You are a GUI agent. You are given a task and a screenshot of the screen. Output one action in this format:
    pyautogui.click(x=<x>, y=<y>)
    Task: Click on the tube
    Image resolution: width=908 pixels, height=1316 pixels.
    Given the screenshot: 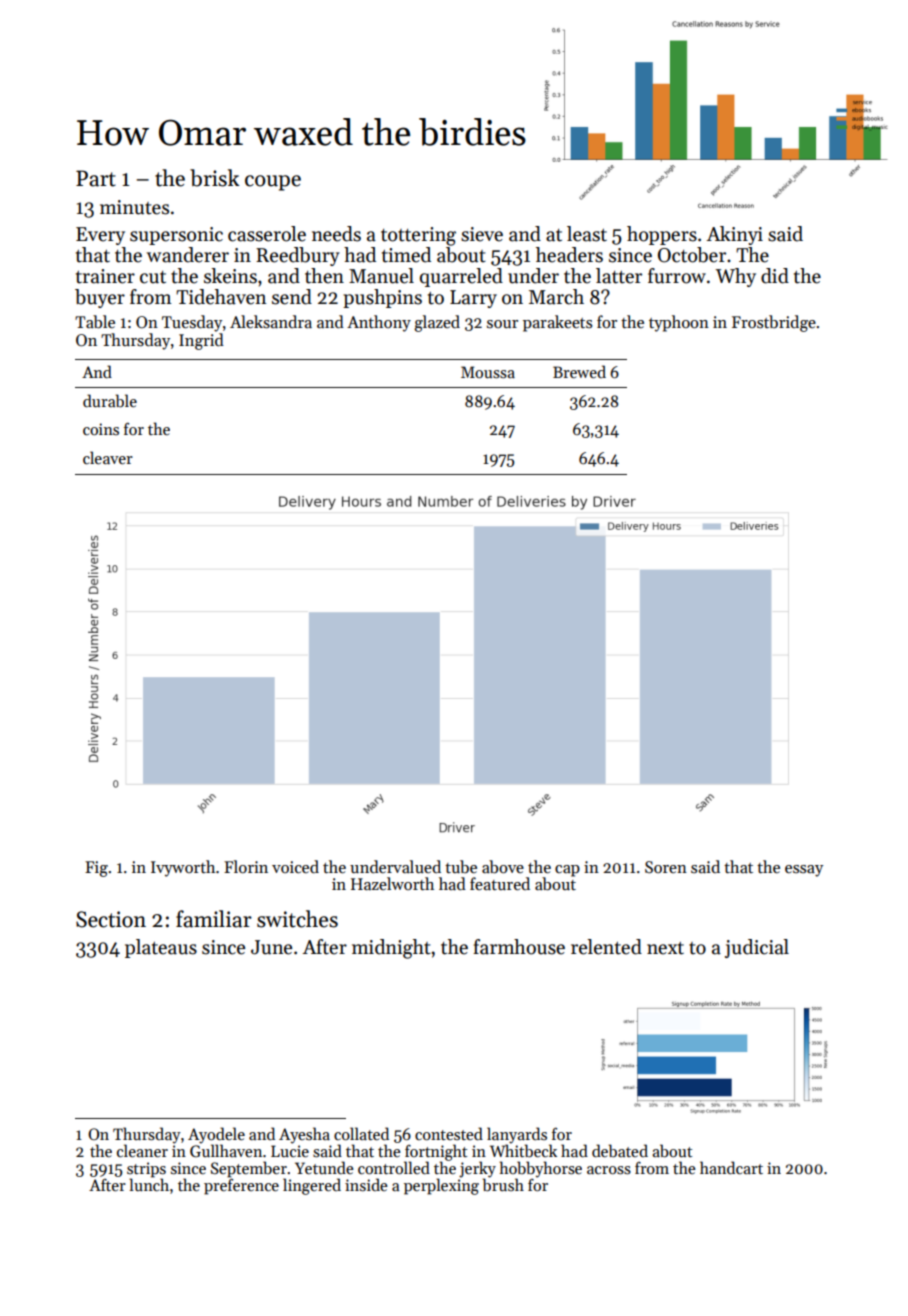 What is the action you would take?
    pyautogui.click(x=461, y=866)
